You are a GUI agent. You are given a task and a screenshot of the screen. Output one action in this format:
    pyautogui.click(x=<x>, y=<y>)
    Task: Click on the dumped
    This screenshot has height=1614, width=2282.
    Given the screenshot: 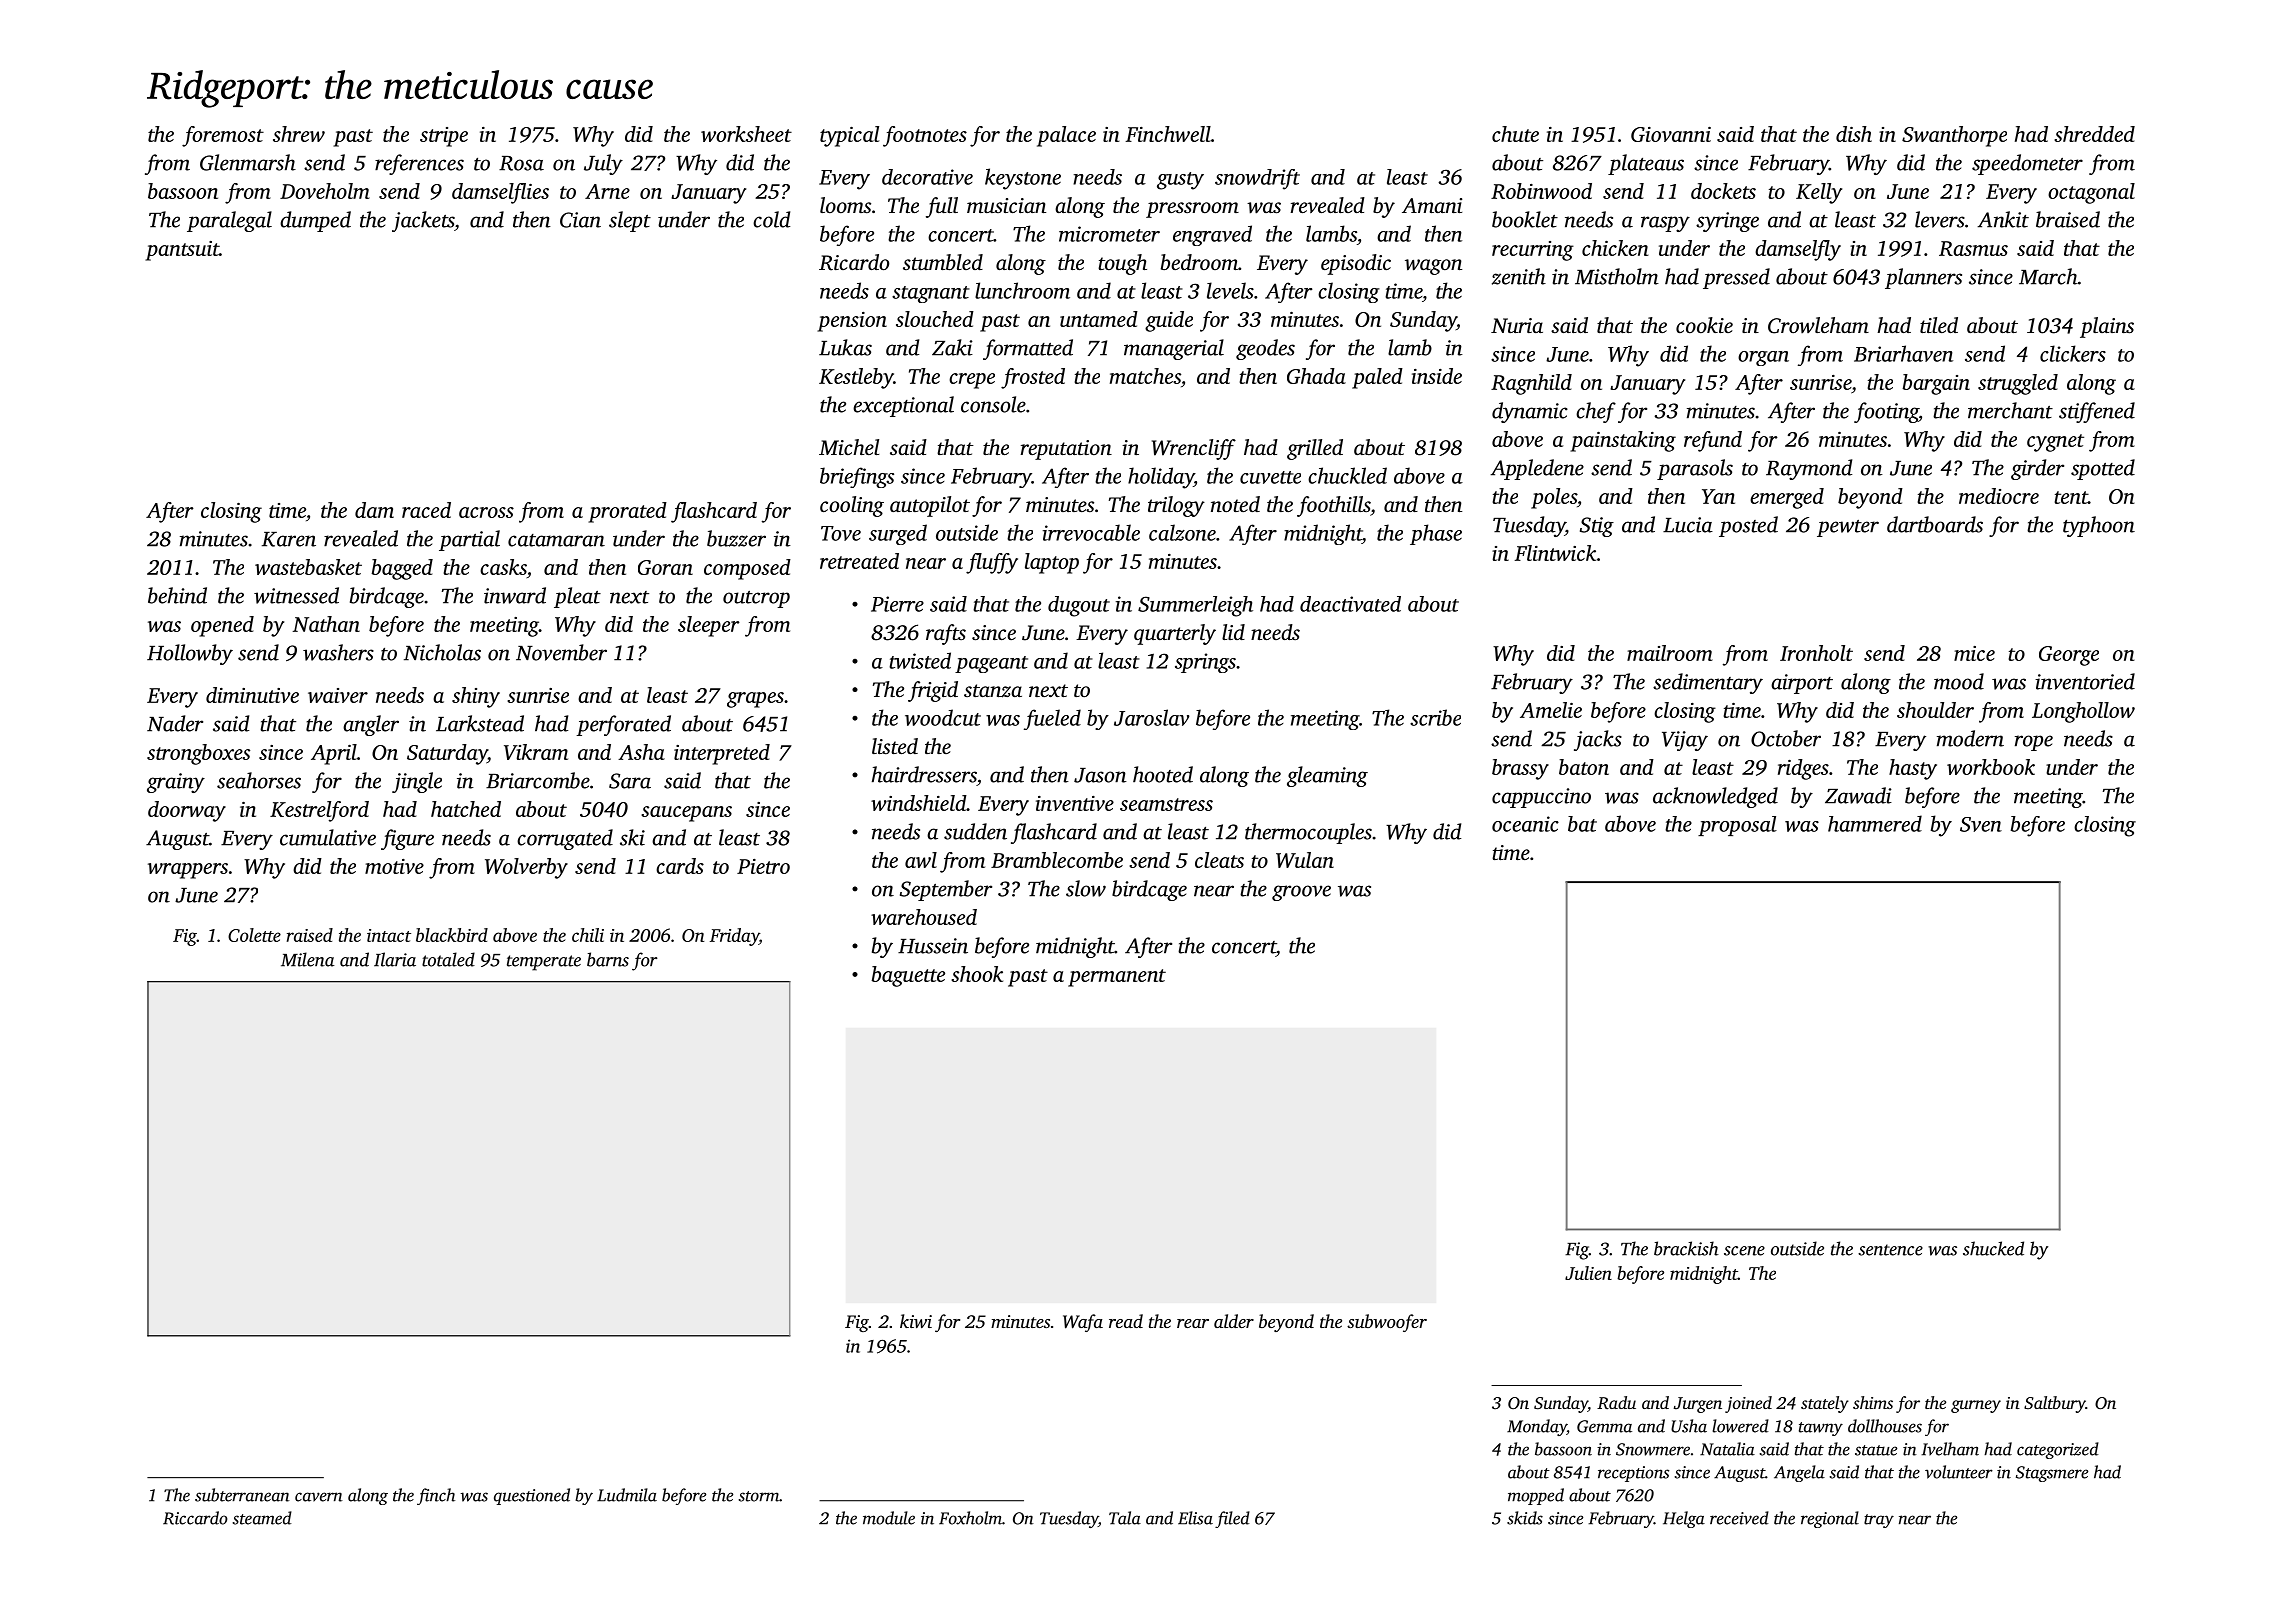 What is the action you would take?
    pyautogui.click(x=315, y=221)
